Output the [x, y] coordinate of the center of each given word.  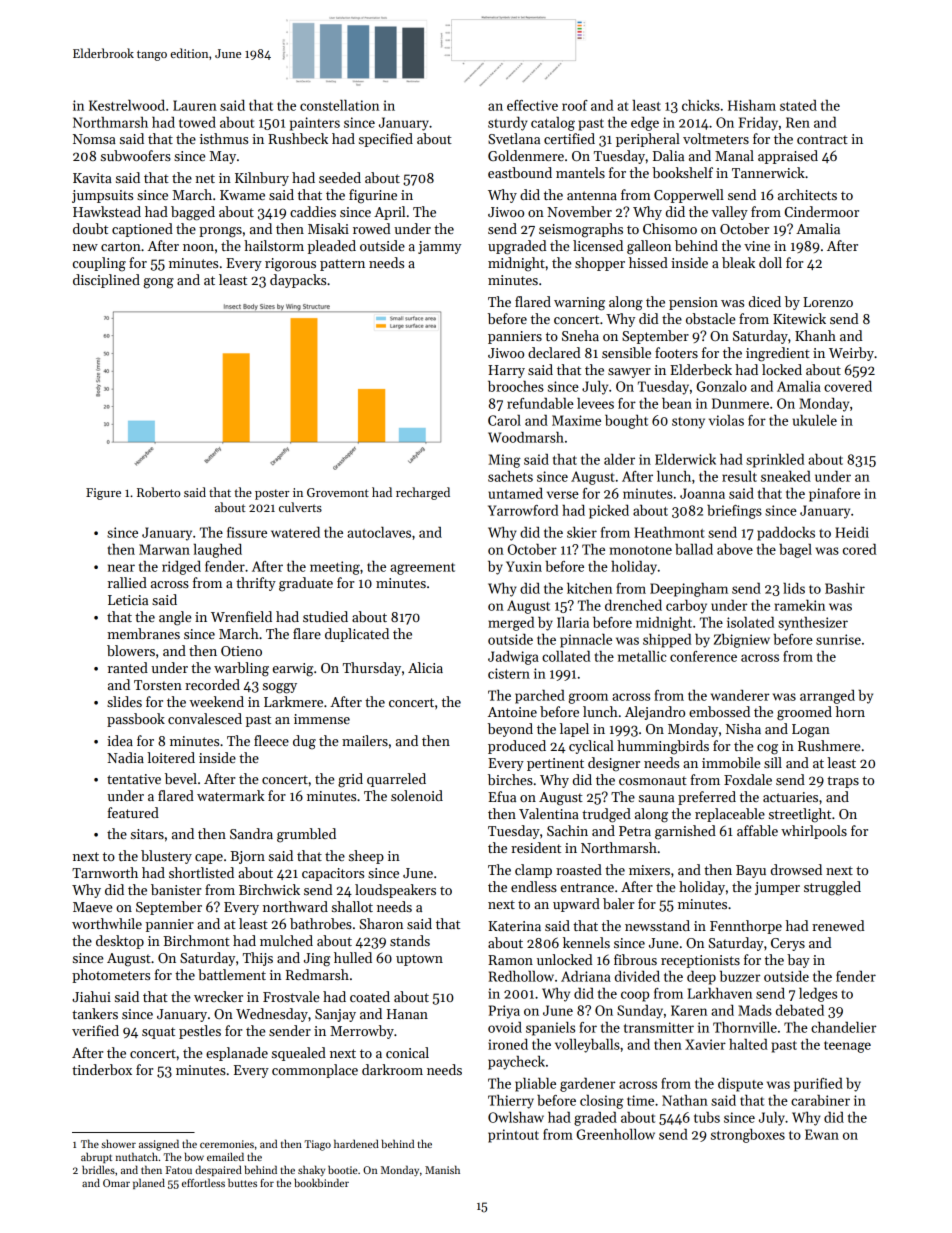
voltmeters [716, 138]
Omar [116, 1183]
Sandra [251, 833]
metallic [642, 656]
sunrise [838, 639]
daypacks [298, 281]
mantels [580, 172]
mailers [365, 740]
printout [513, 1136]
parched [540, 697]
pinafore [834, 495]
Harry [506, 371]
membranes [143, 633]
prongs [220, 232]
